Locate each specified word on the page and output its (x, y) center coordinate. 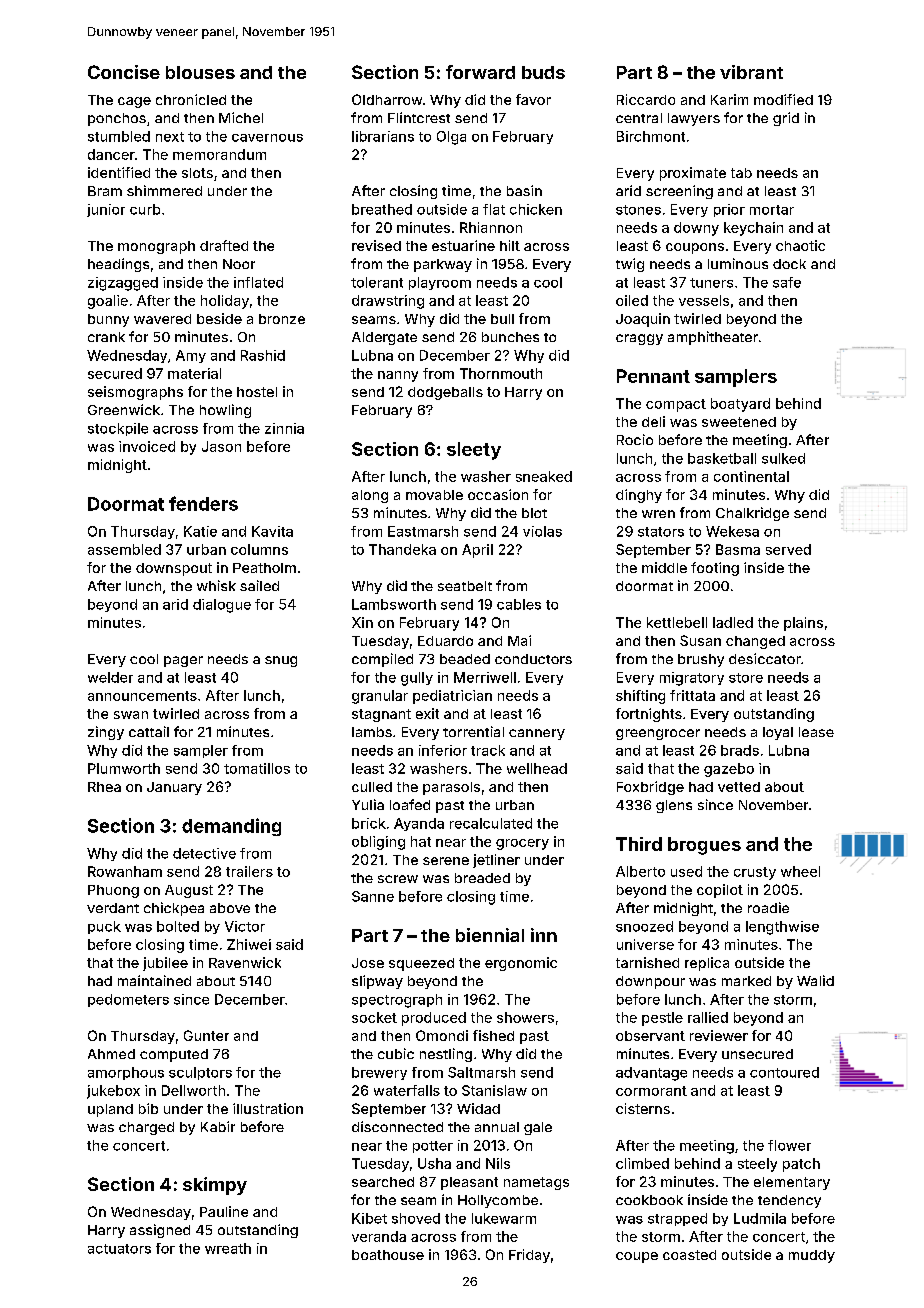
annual (497, 1127)
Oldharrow (387, 99)
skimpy (215, 1186)
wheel (800, 871)
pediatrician (452, 697)
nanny (398, 376)
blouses (200, 72)
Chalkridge (752, 514)
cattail (149, 731)
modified (783, 99)
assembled (124, 549)
